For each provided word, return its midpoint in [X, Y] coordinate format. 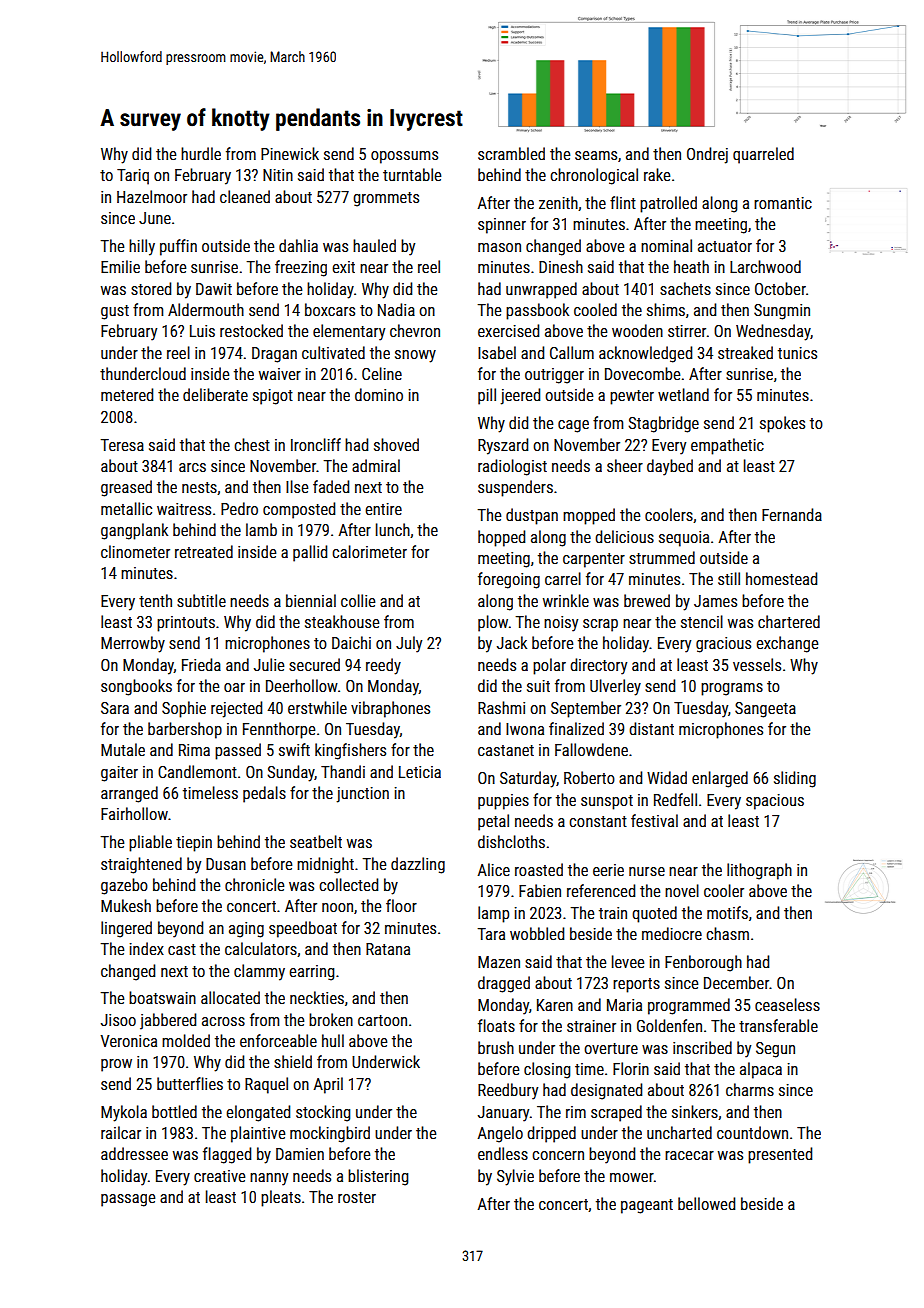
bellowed [706, 1203]
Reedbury [508, 1091]
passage [128, 1200]
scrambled [511, 153]
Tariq [133, 177]
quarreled [763, 155]
